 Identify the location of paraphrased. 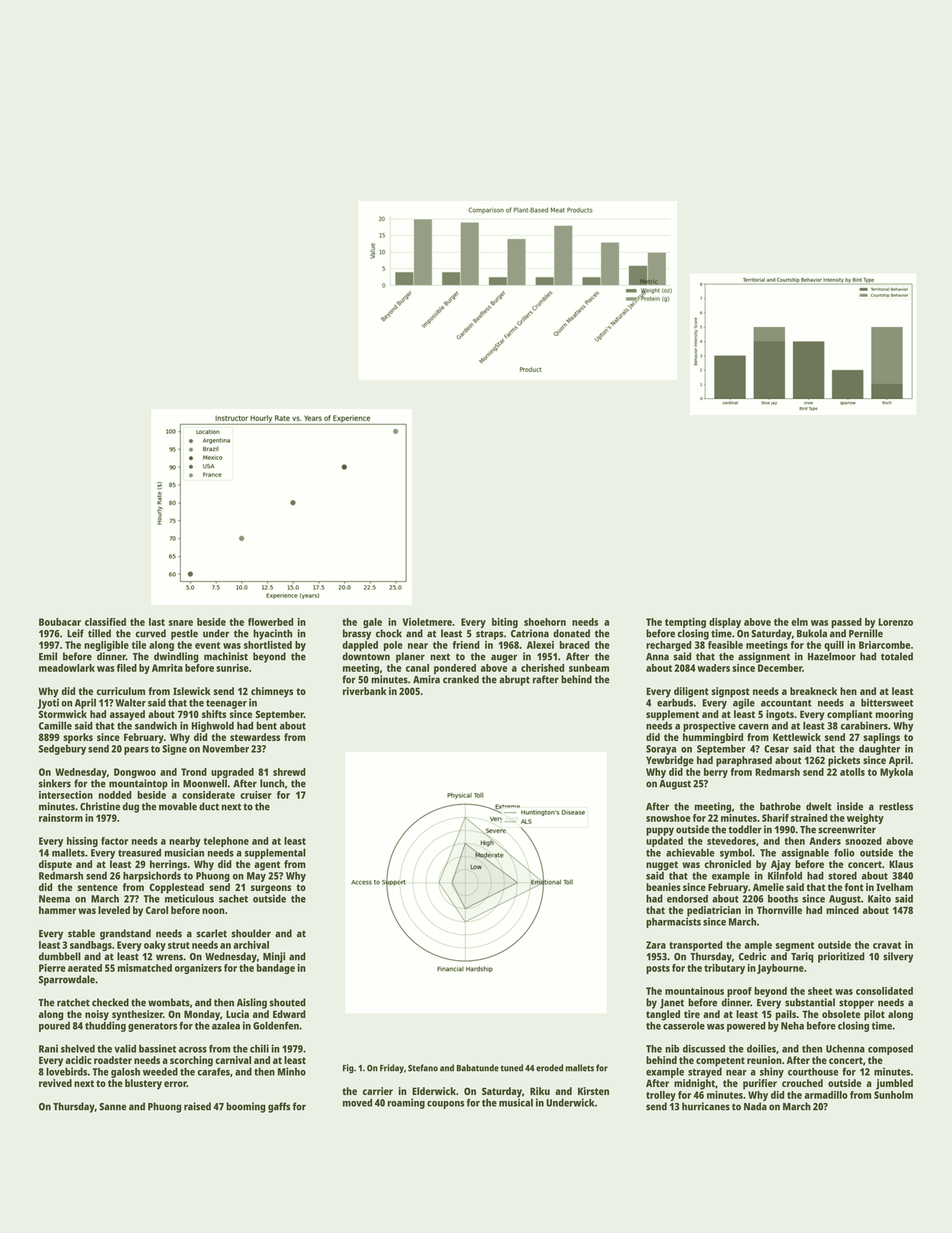
(744, 761).
